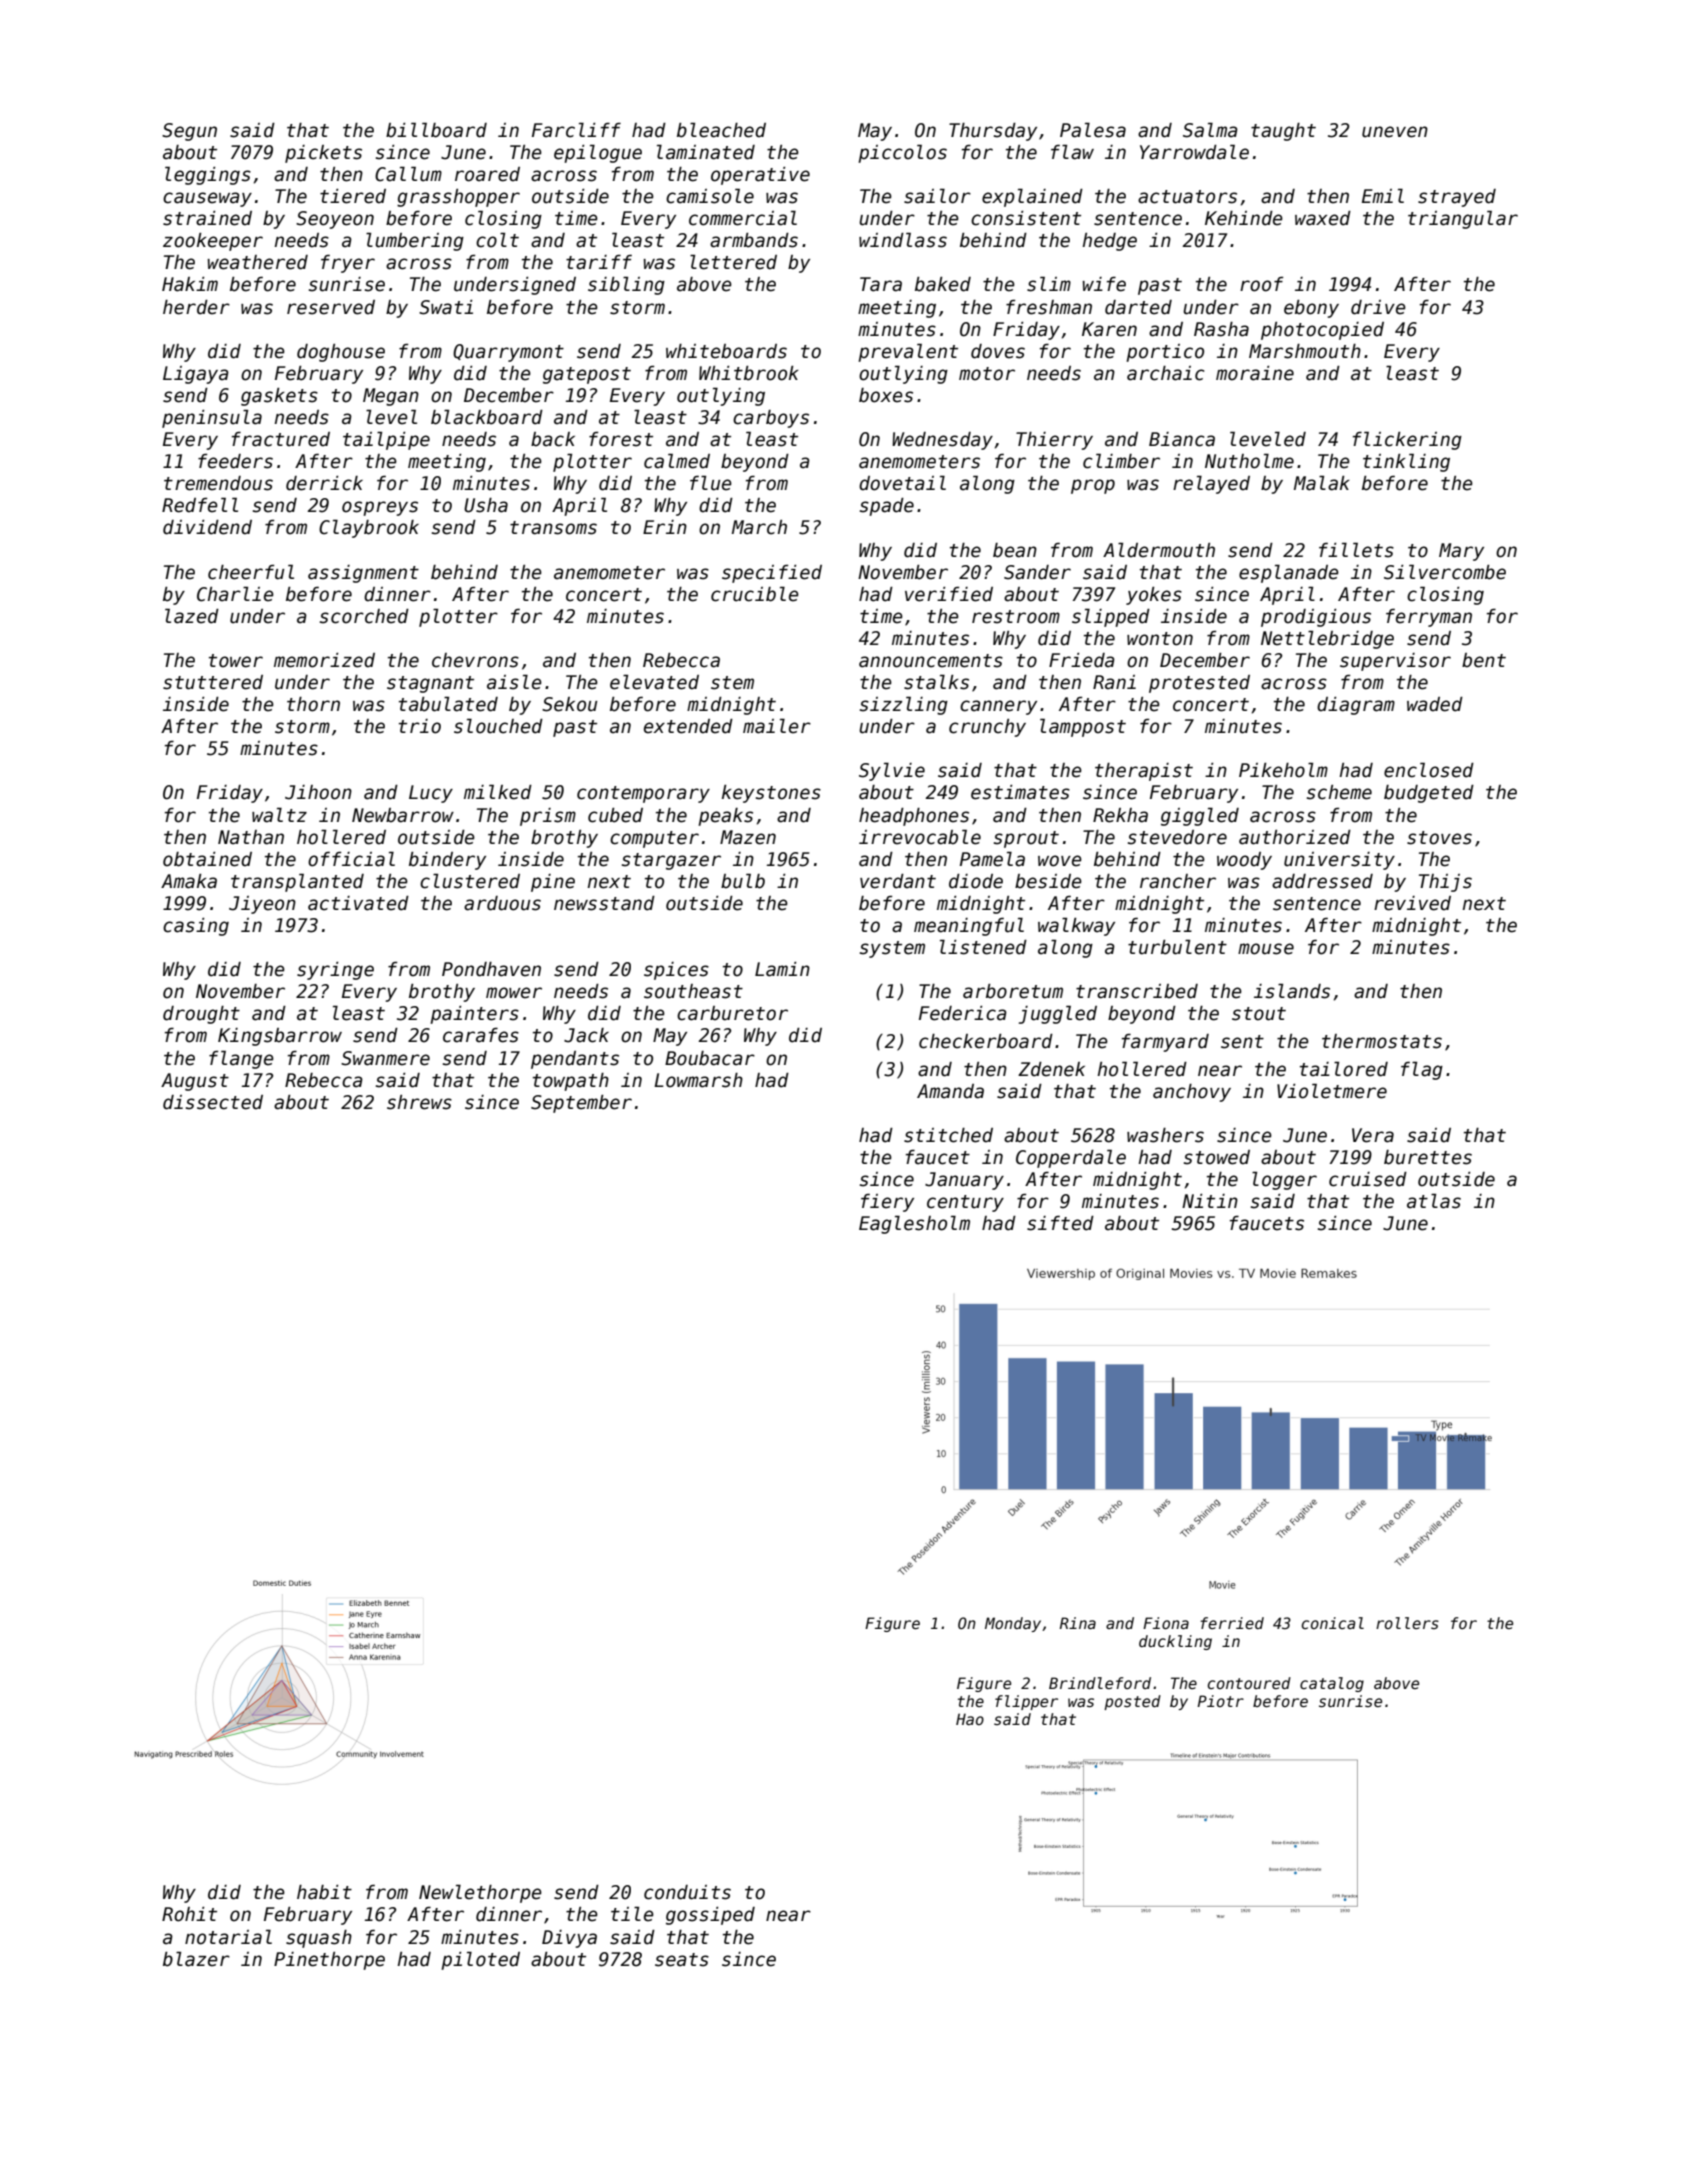 The height and width of the screenshot is (2178, 1683). What do you see at coordinates (213, 1102) in the screenshot?
I see `dissected` at bounding box center [213, 1102].
